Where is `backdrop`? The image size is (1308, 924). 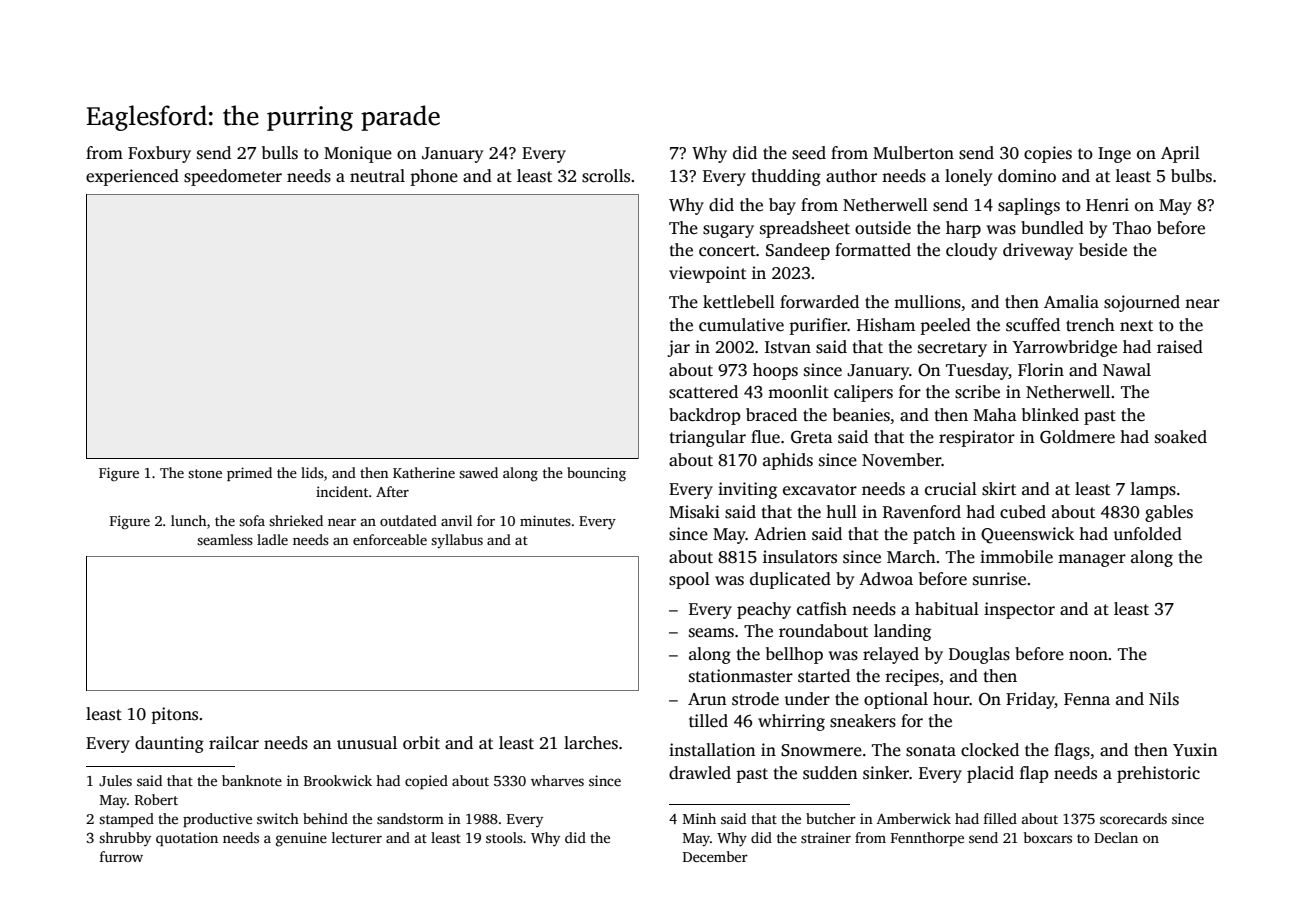
backdrop is located at coordinates (705, 416).
